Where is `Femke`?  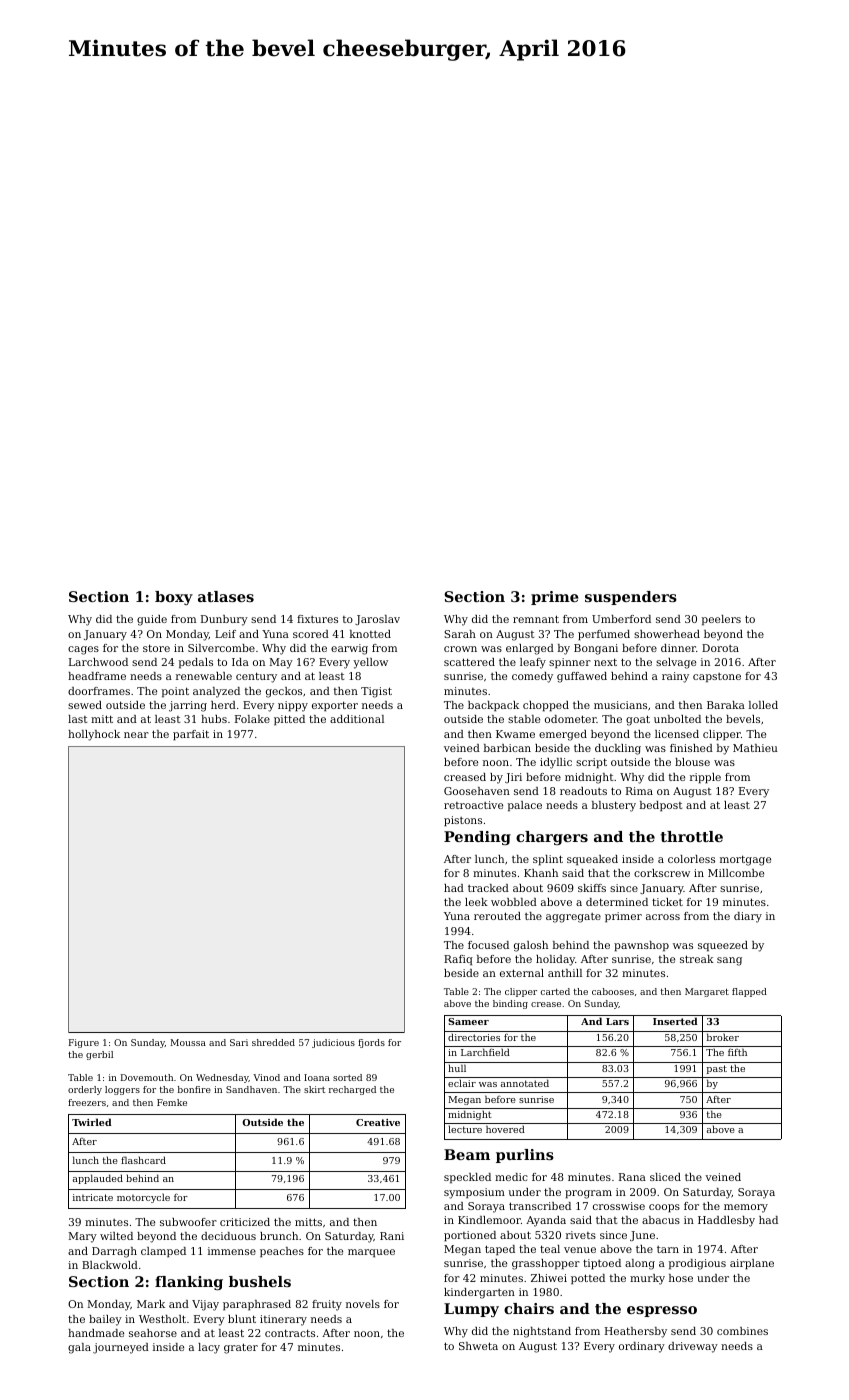 Femke is located at coordinates (172, 1102).
